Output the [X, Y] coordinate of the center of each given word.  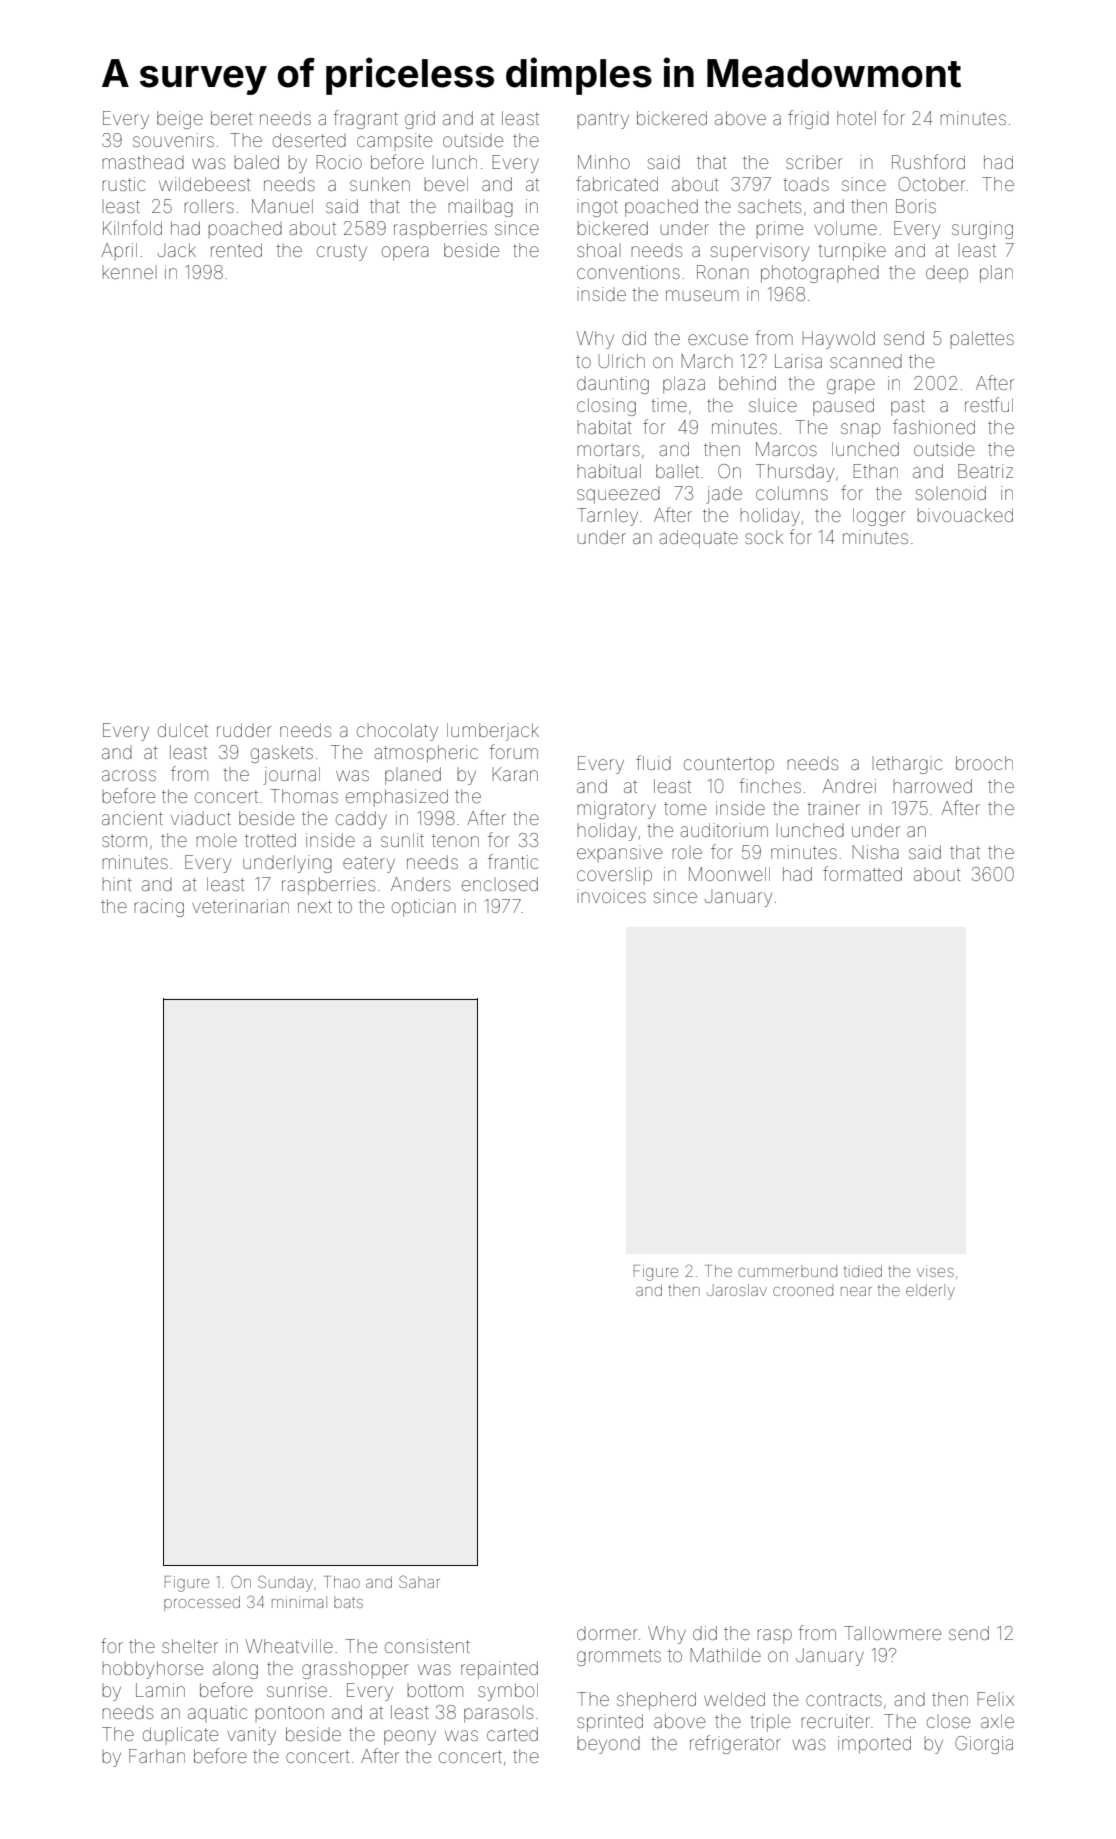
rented [236, 250]
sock [764, 537]
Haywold [839, 340]
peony [410, 1737]
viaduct [201, 818]
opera [405, 253]
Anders [420, 884]
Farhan [157, 1756]
